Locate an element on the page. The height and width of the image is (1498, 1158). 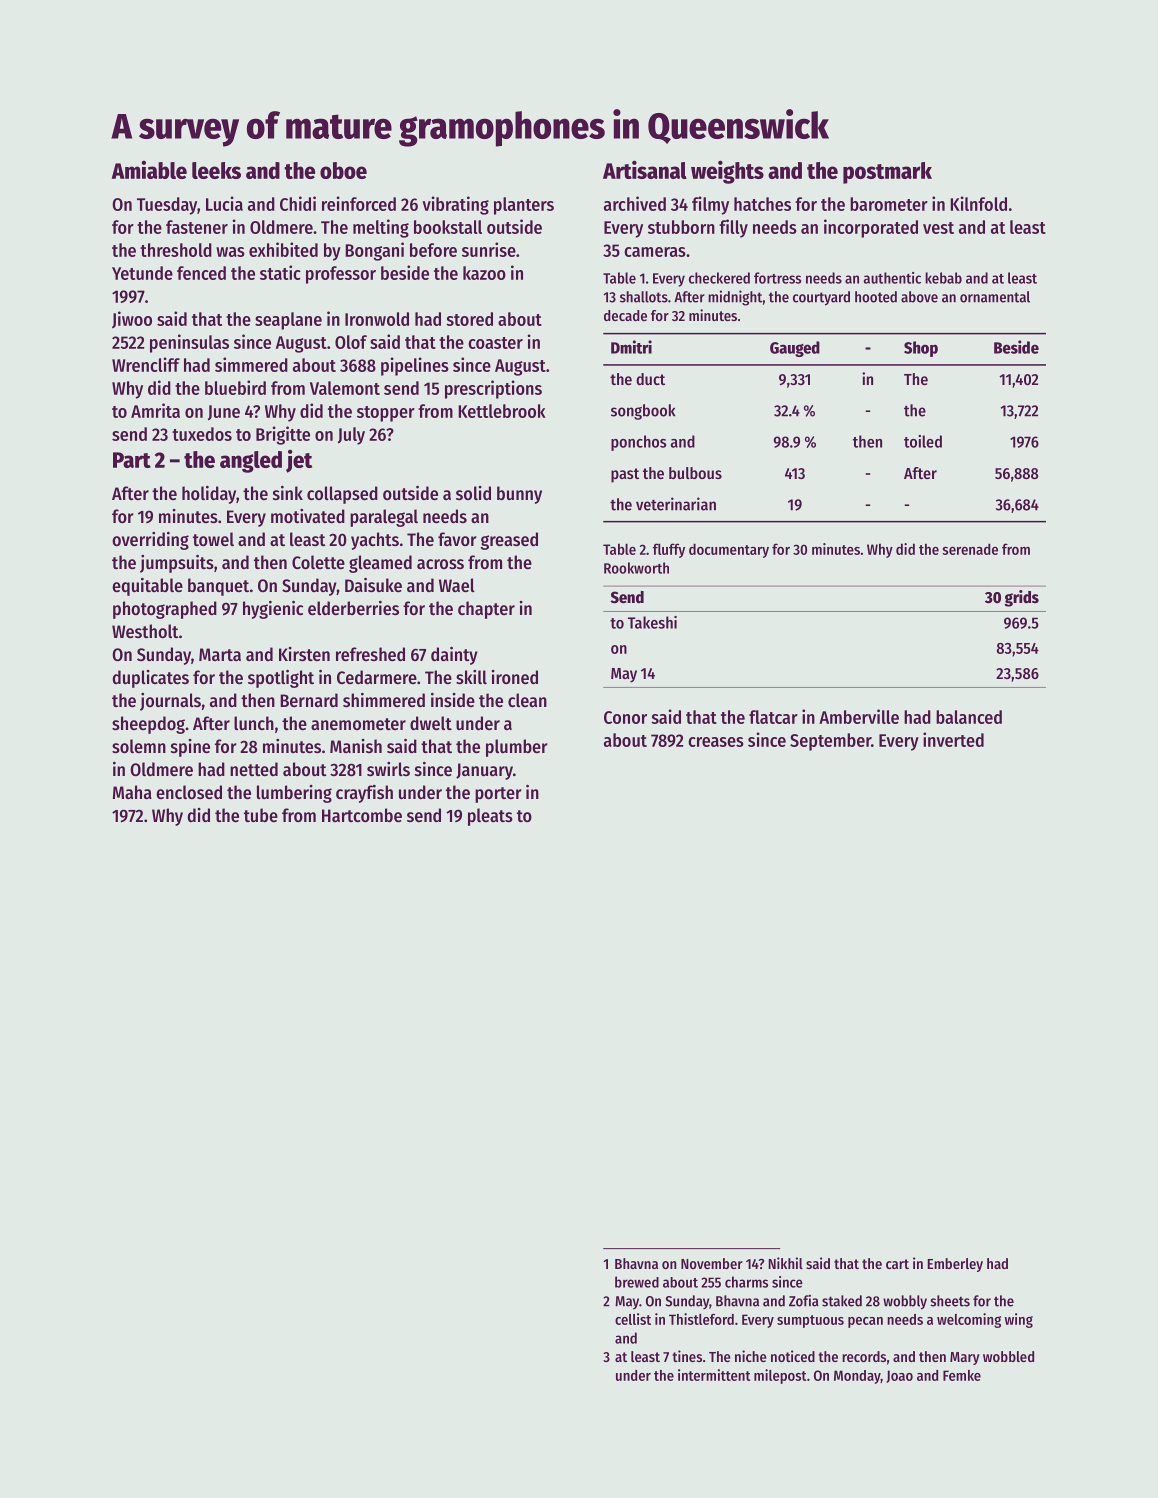
postmark is located at coordinates (887, 173).
